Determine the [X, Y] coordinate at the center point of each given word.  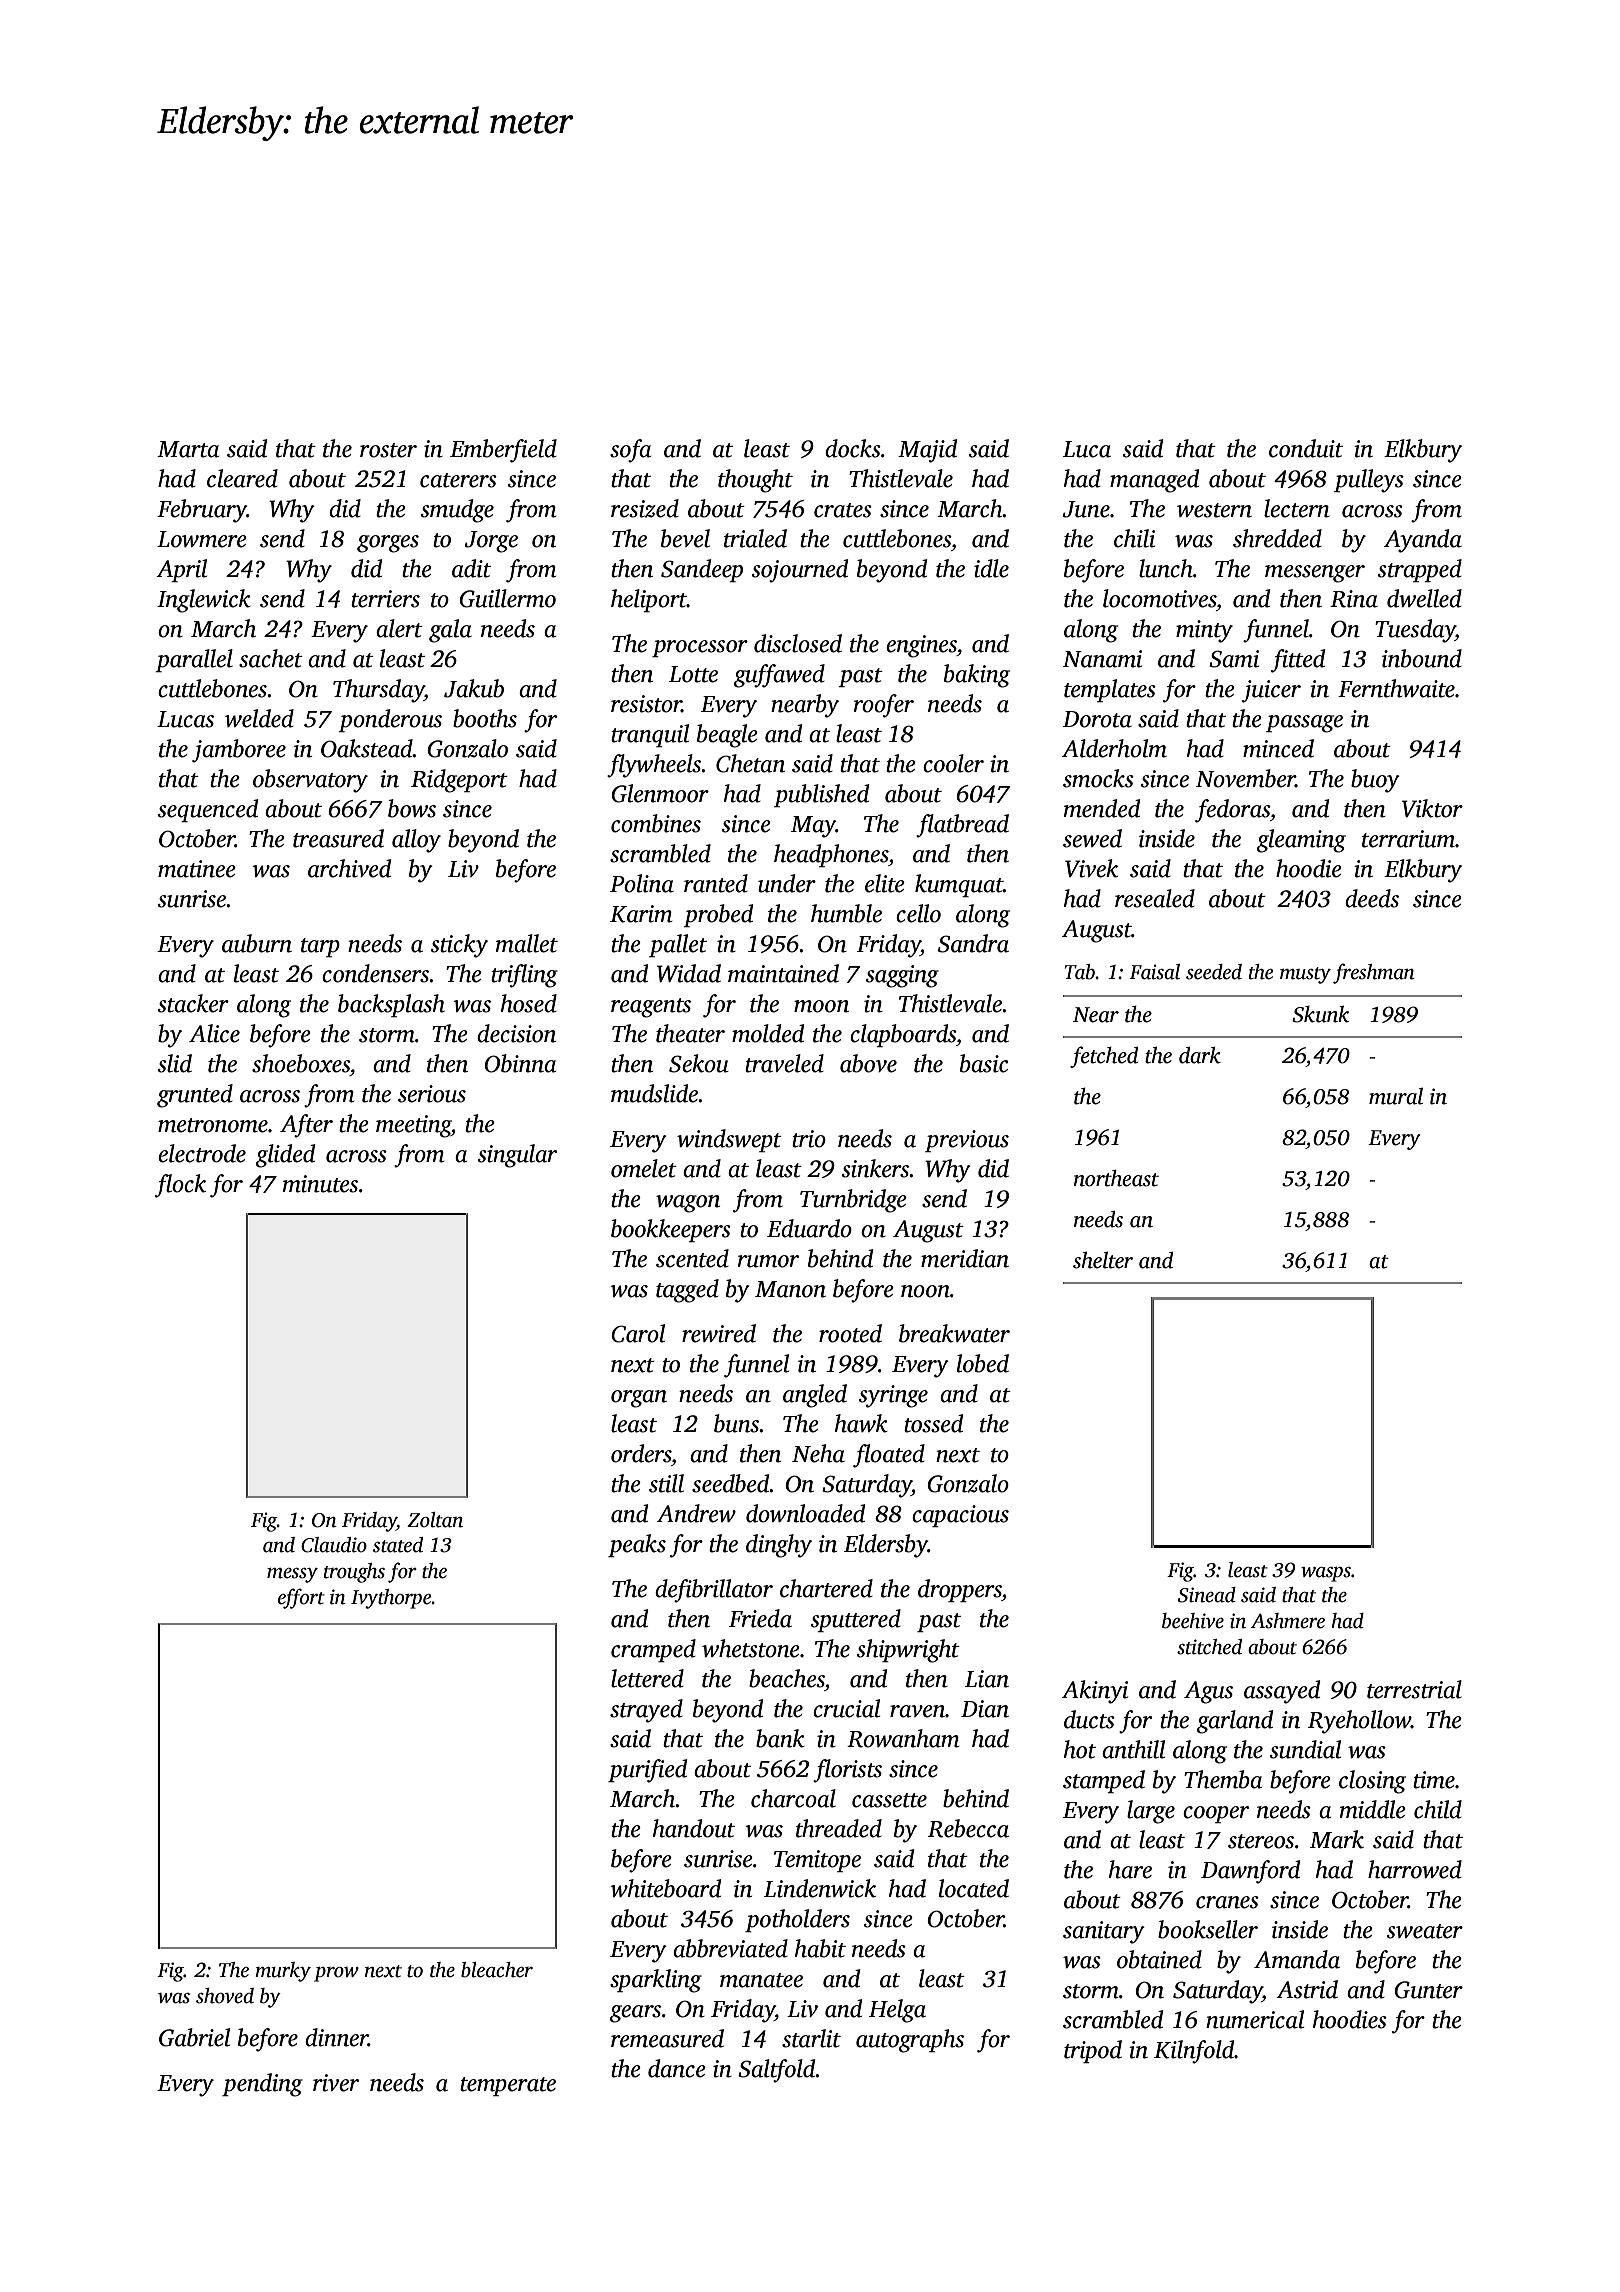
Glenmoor [660, 793]
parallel [194, 660]
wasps [1326, 1574]
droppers [960, 1590]
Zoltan [435, 1520]
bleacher [497, 1970]
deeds [1372, 898]
